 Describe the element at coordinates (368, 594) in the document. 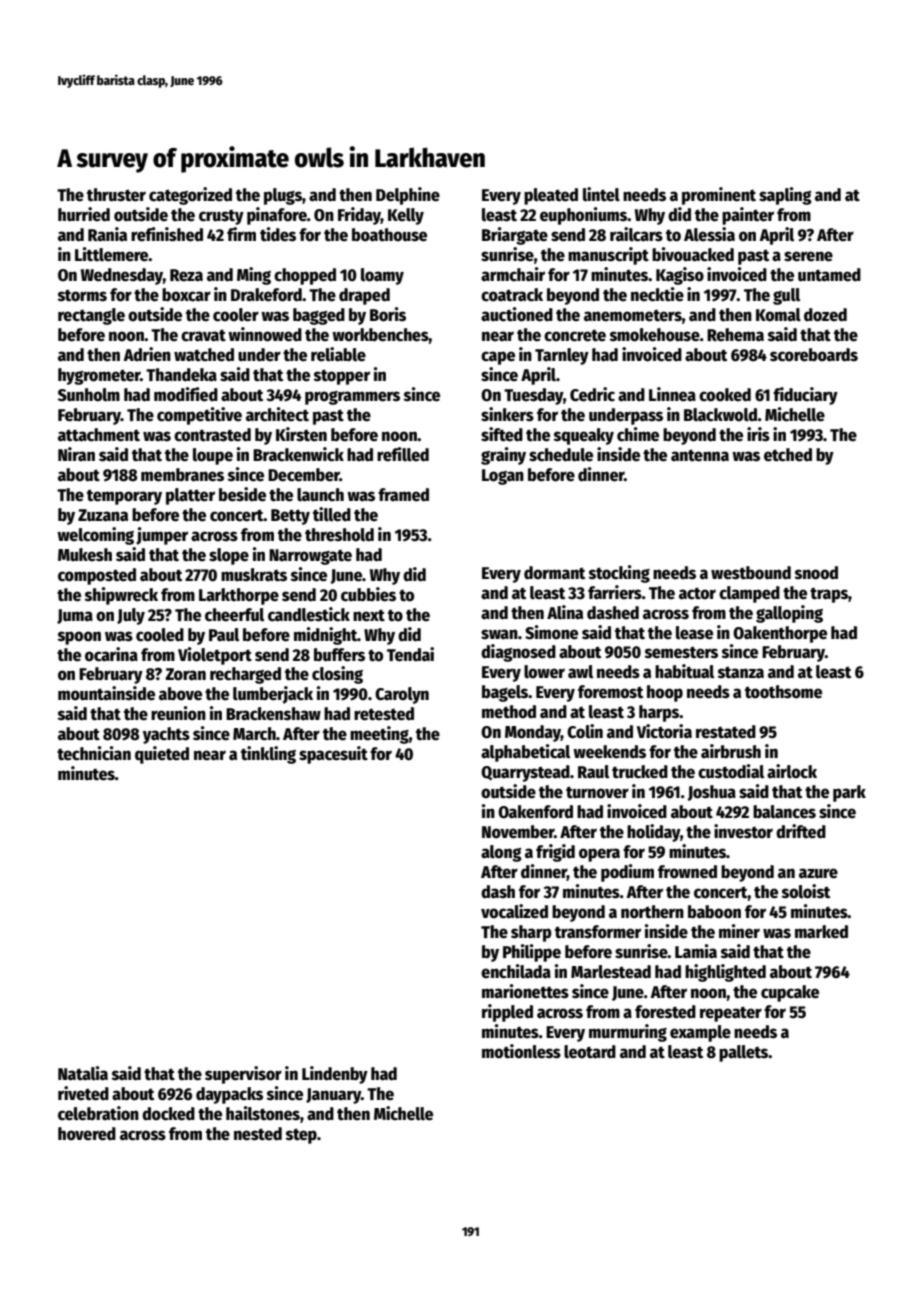

I see `cubbies` at that location.
